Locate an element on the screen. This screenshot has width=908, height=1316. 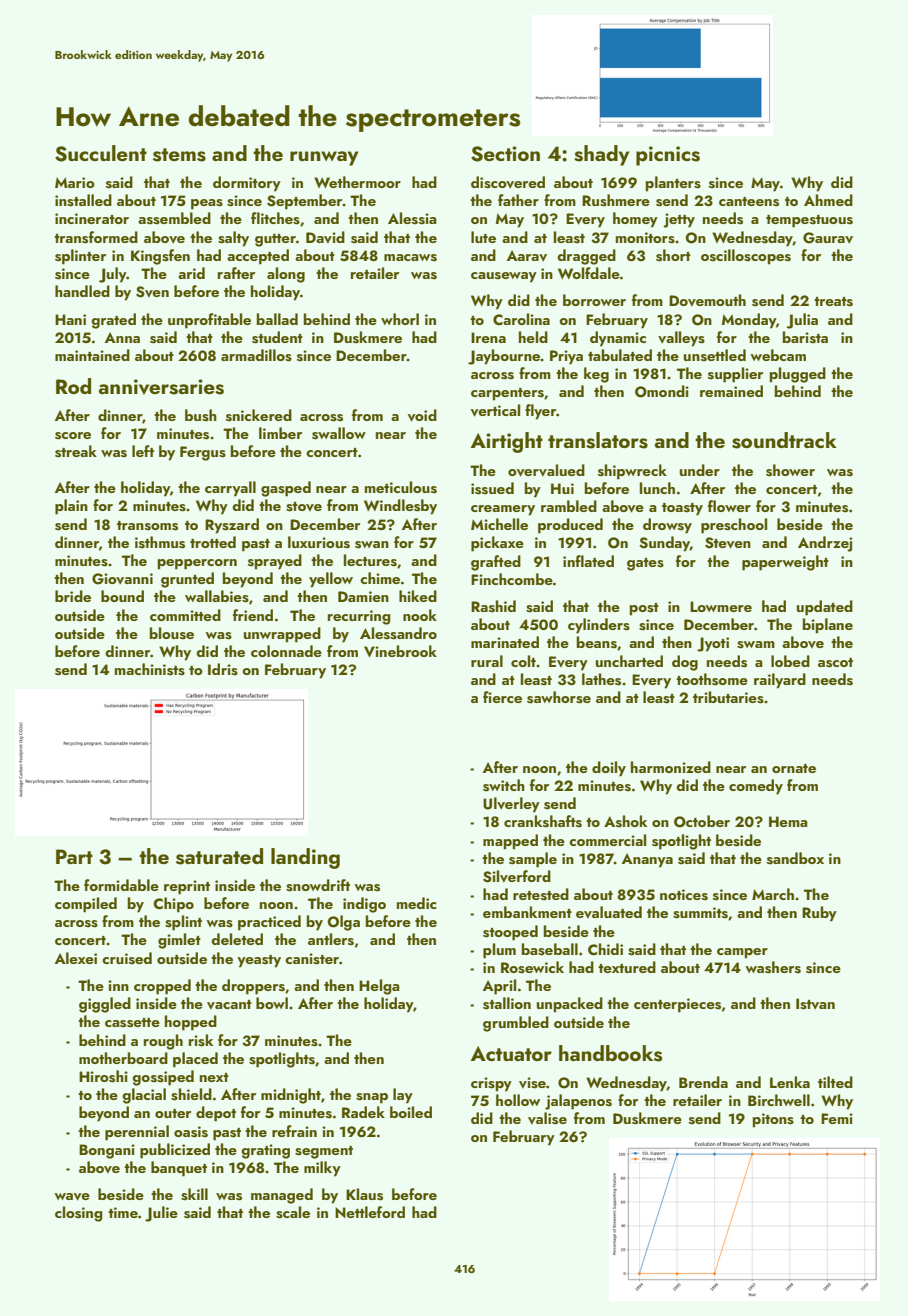
pitons is located at coordinates (773, 1120).
